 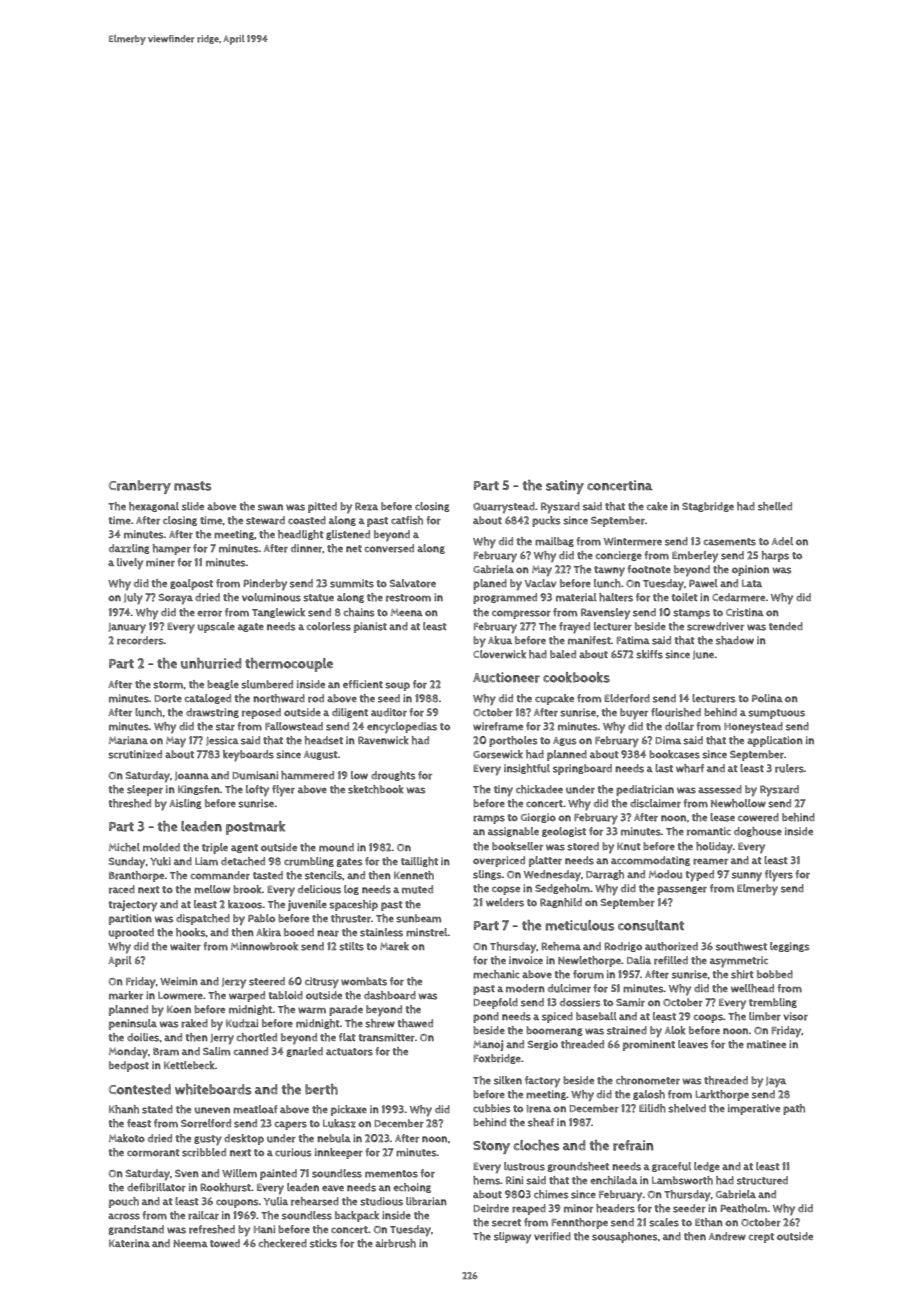 I want to click on Manoj, so click(x=488, y=1045).
